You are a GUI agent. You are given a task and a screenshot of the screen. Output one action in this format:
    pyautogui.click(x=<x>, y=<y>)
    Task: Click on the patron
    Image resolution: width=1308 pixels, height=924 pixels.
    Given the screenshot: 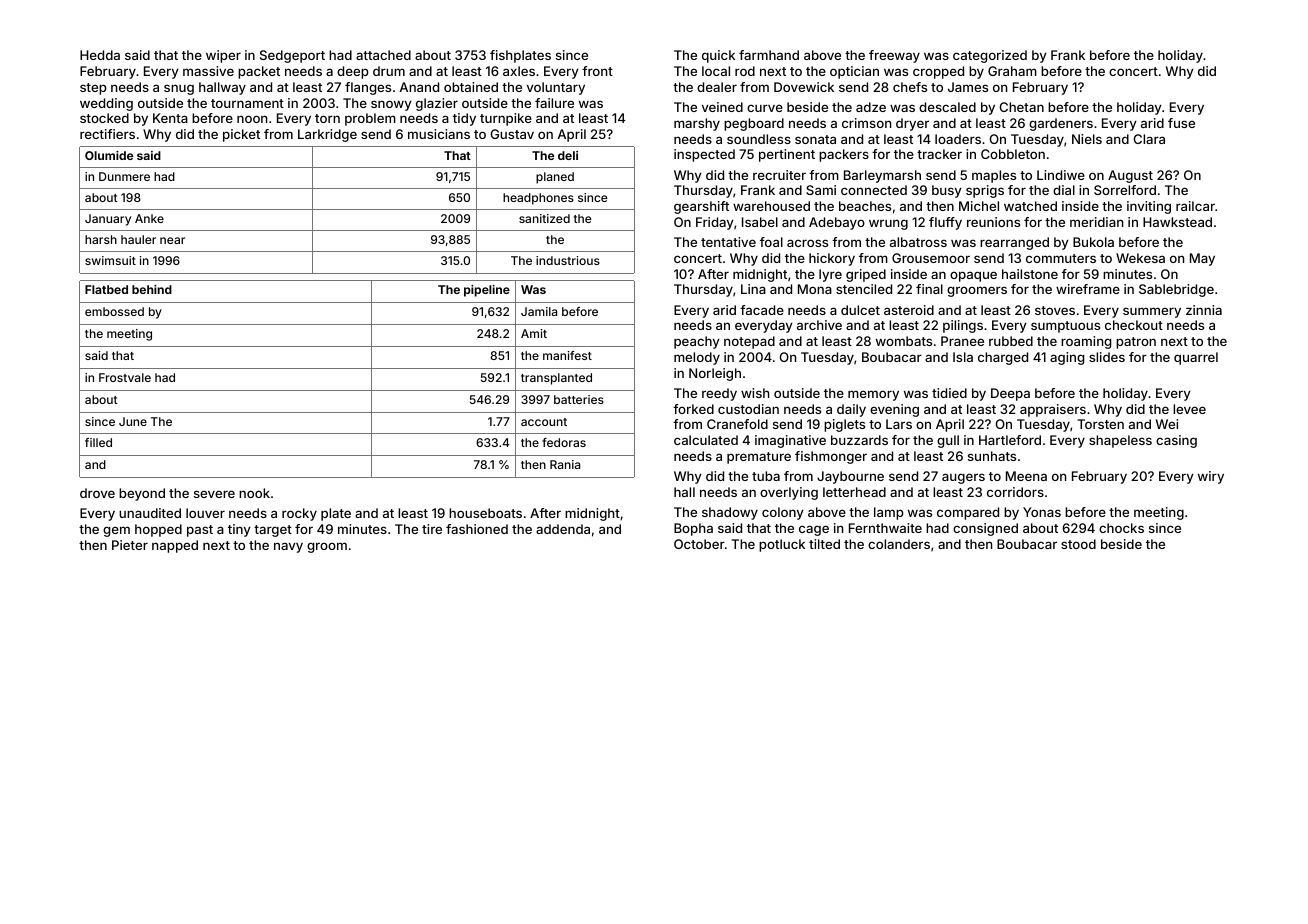 What is the action you would take?
    pyautogui.click(x=1136, y=343)
